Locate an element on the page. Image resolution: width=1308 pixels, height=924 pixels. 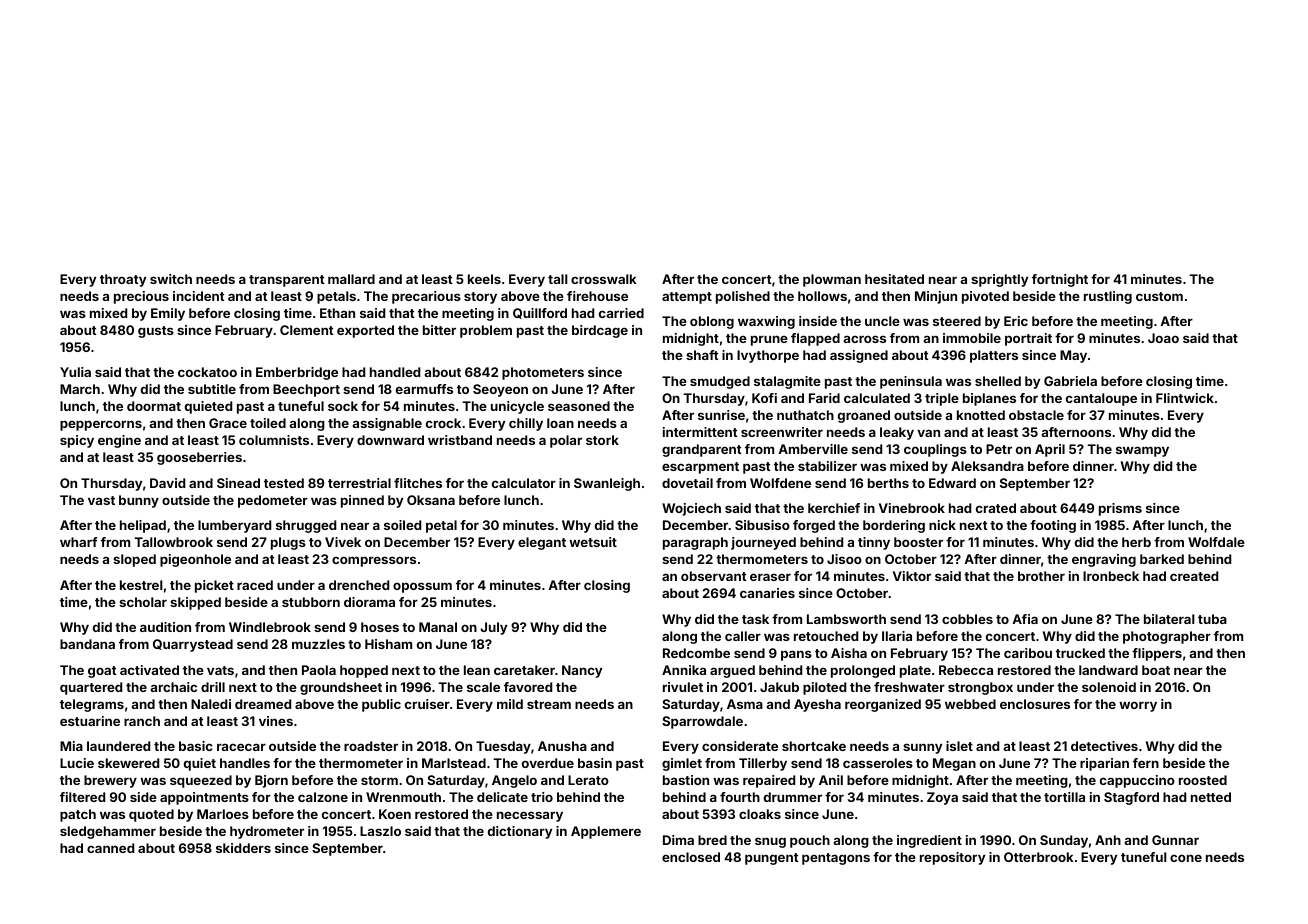
calculator is located at coordinates (524, 483).
